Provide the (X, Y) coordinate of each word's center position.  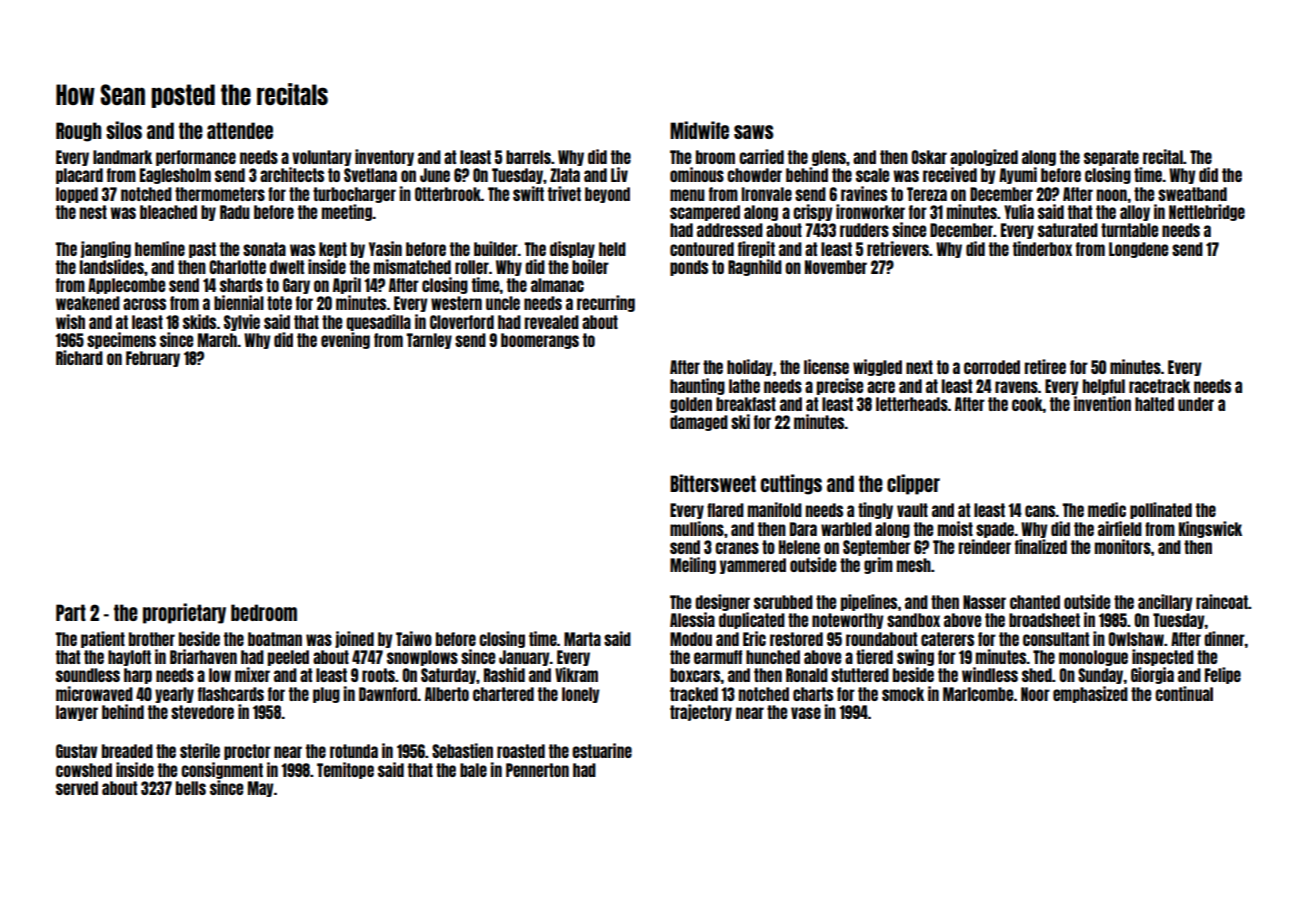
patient (103, 639)
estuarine (602, 750)
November (836, 267)
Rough (78, 132)
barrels (528, 157)
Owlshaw (1136, 639)
